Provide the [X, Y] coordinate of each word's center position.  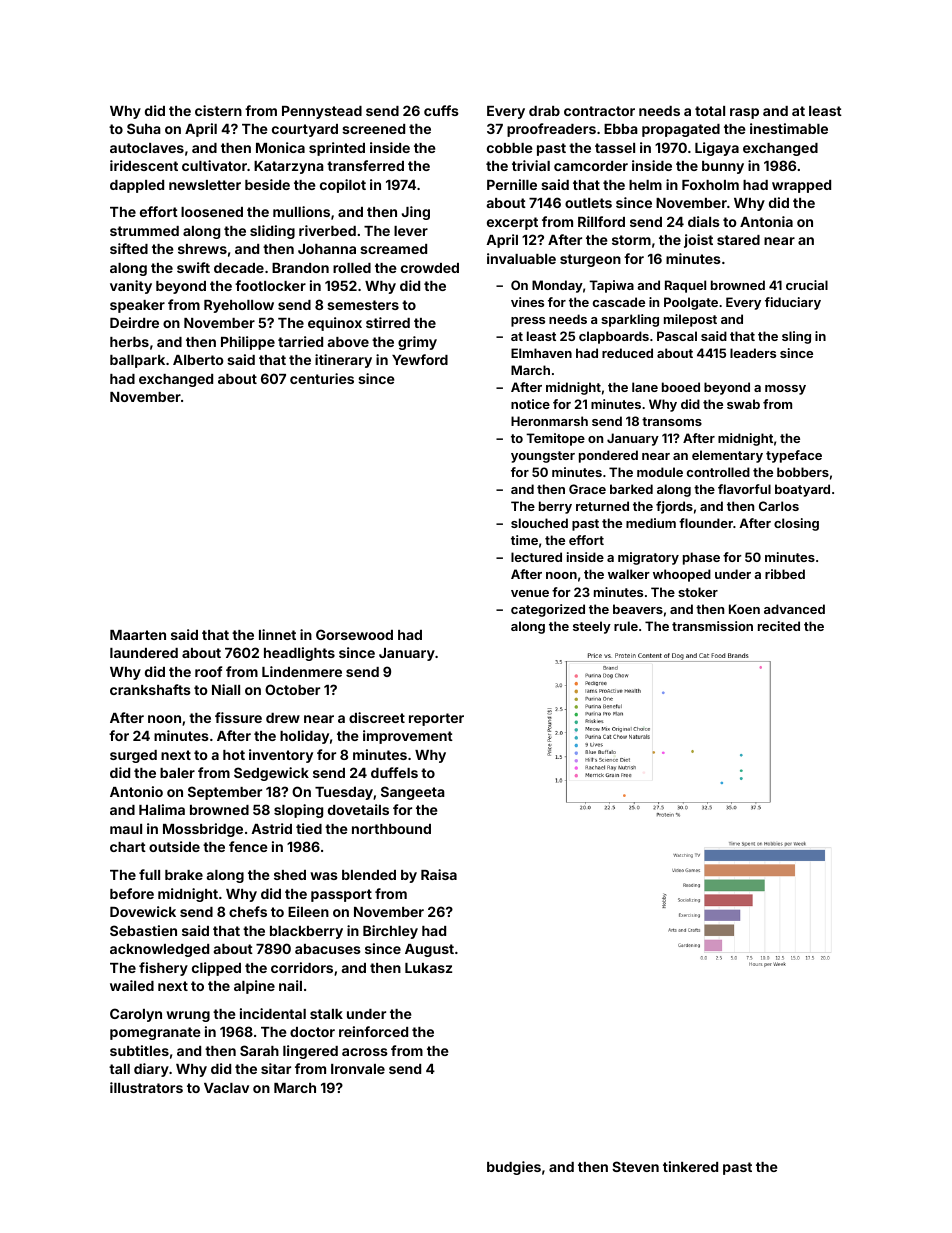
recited [779, 626]
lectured [536, 557]
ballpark [137, 361]
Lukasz [428, 968]
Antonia [766, 221]
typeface [794, 456]
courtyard [305, 130]
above [348, 342]
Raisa [439, 874]
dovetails [358, 809]
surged [133, 756]
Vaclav [226, 1088]
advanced [794, 609]
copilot [343, 186]
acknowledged [159, 950]
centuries [322, 378]
